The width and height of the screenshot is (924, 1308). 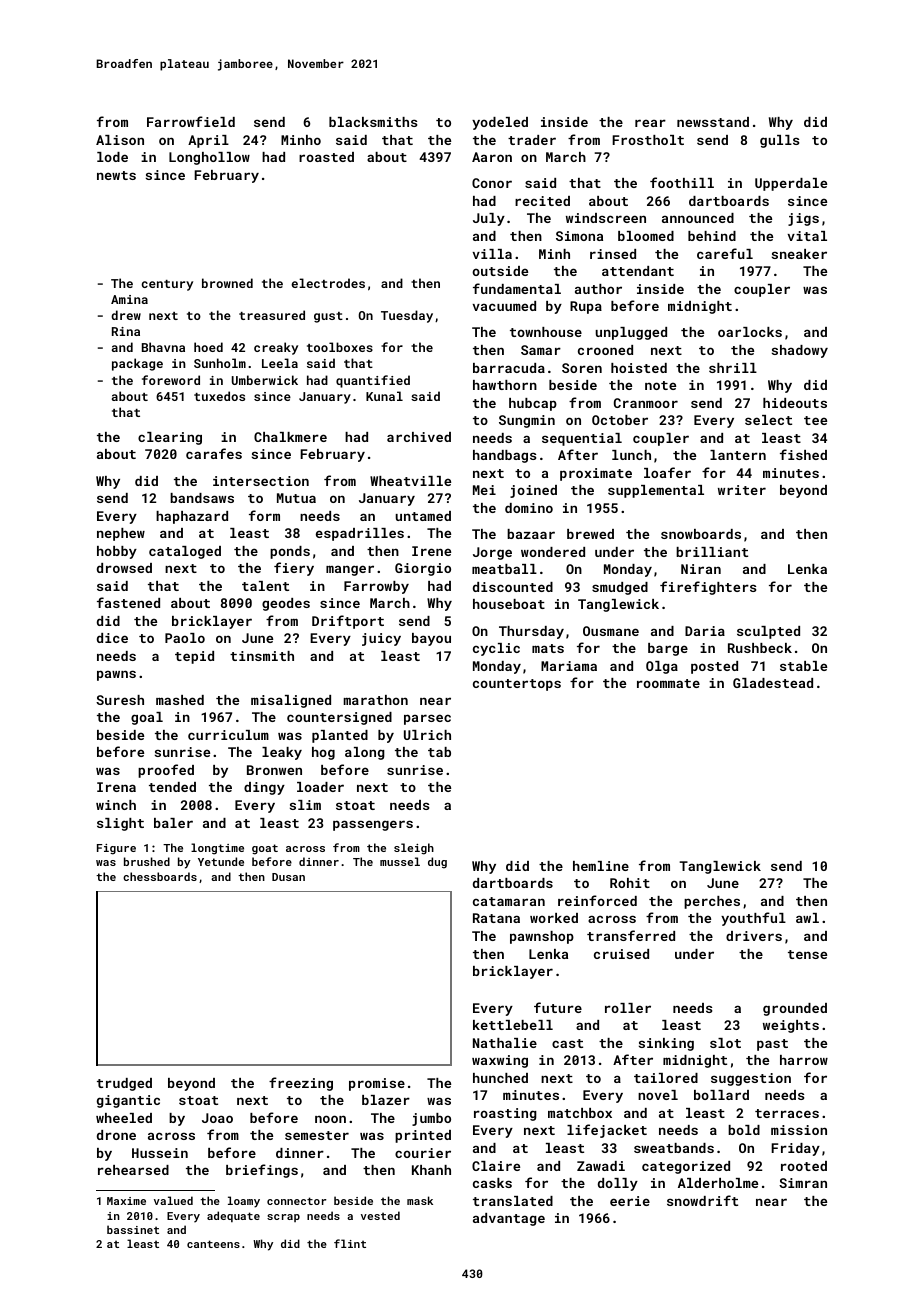 I want to click on harrow, so click(x=804, y=1060).
